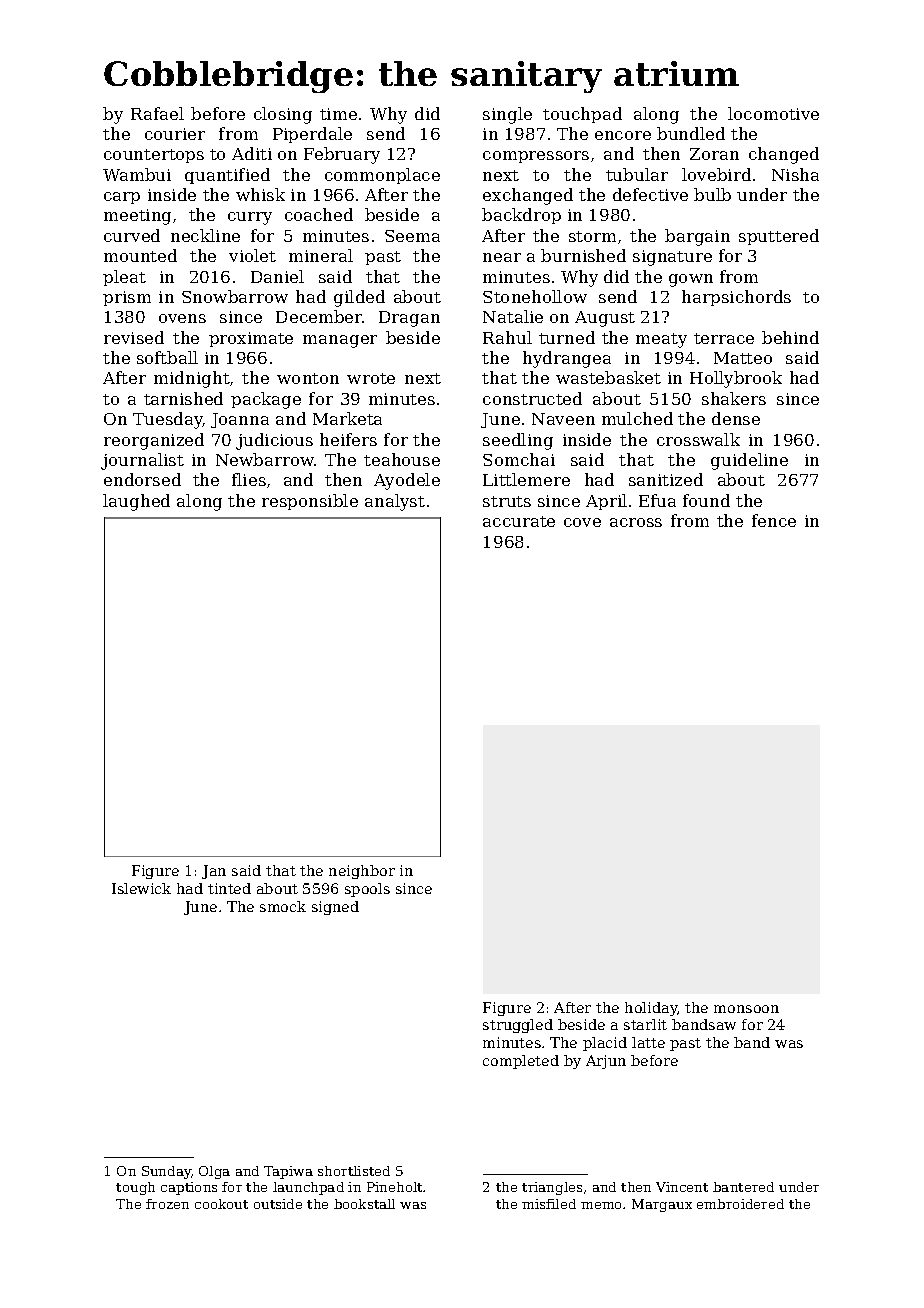 The height and width of the screenshot is (1308, 924). Describe the element at coordinates (518, 1026) in the screenshot. I see `struggled` at that location.
